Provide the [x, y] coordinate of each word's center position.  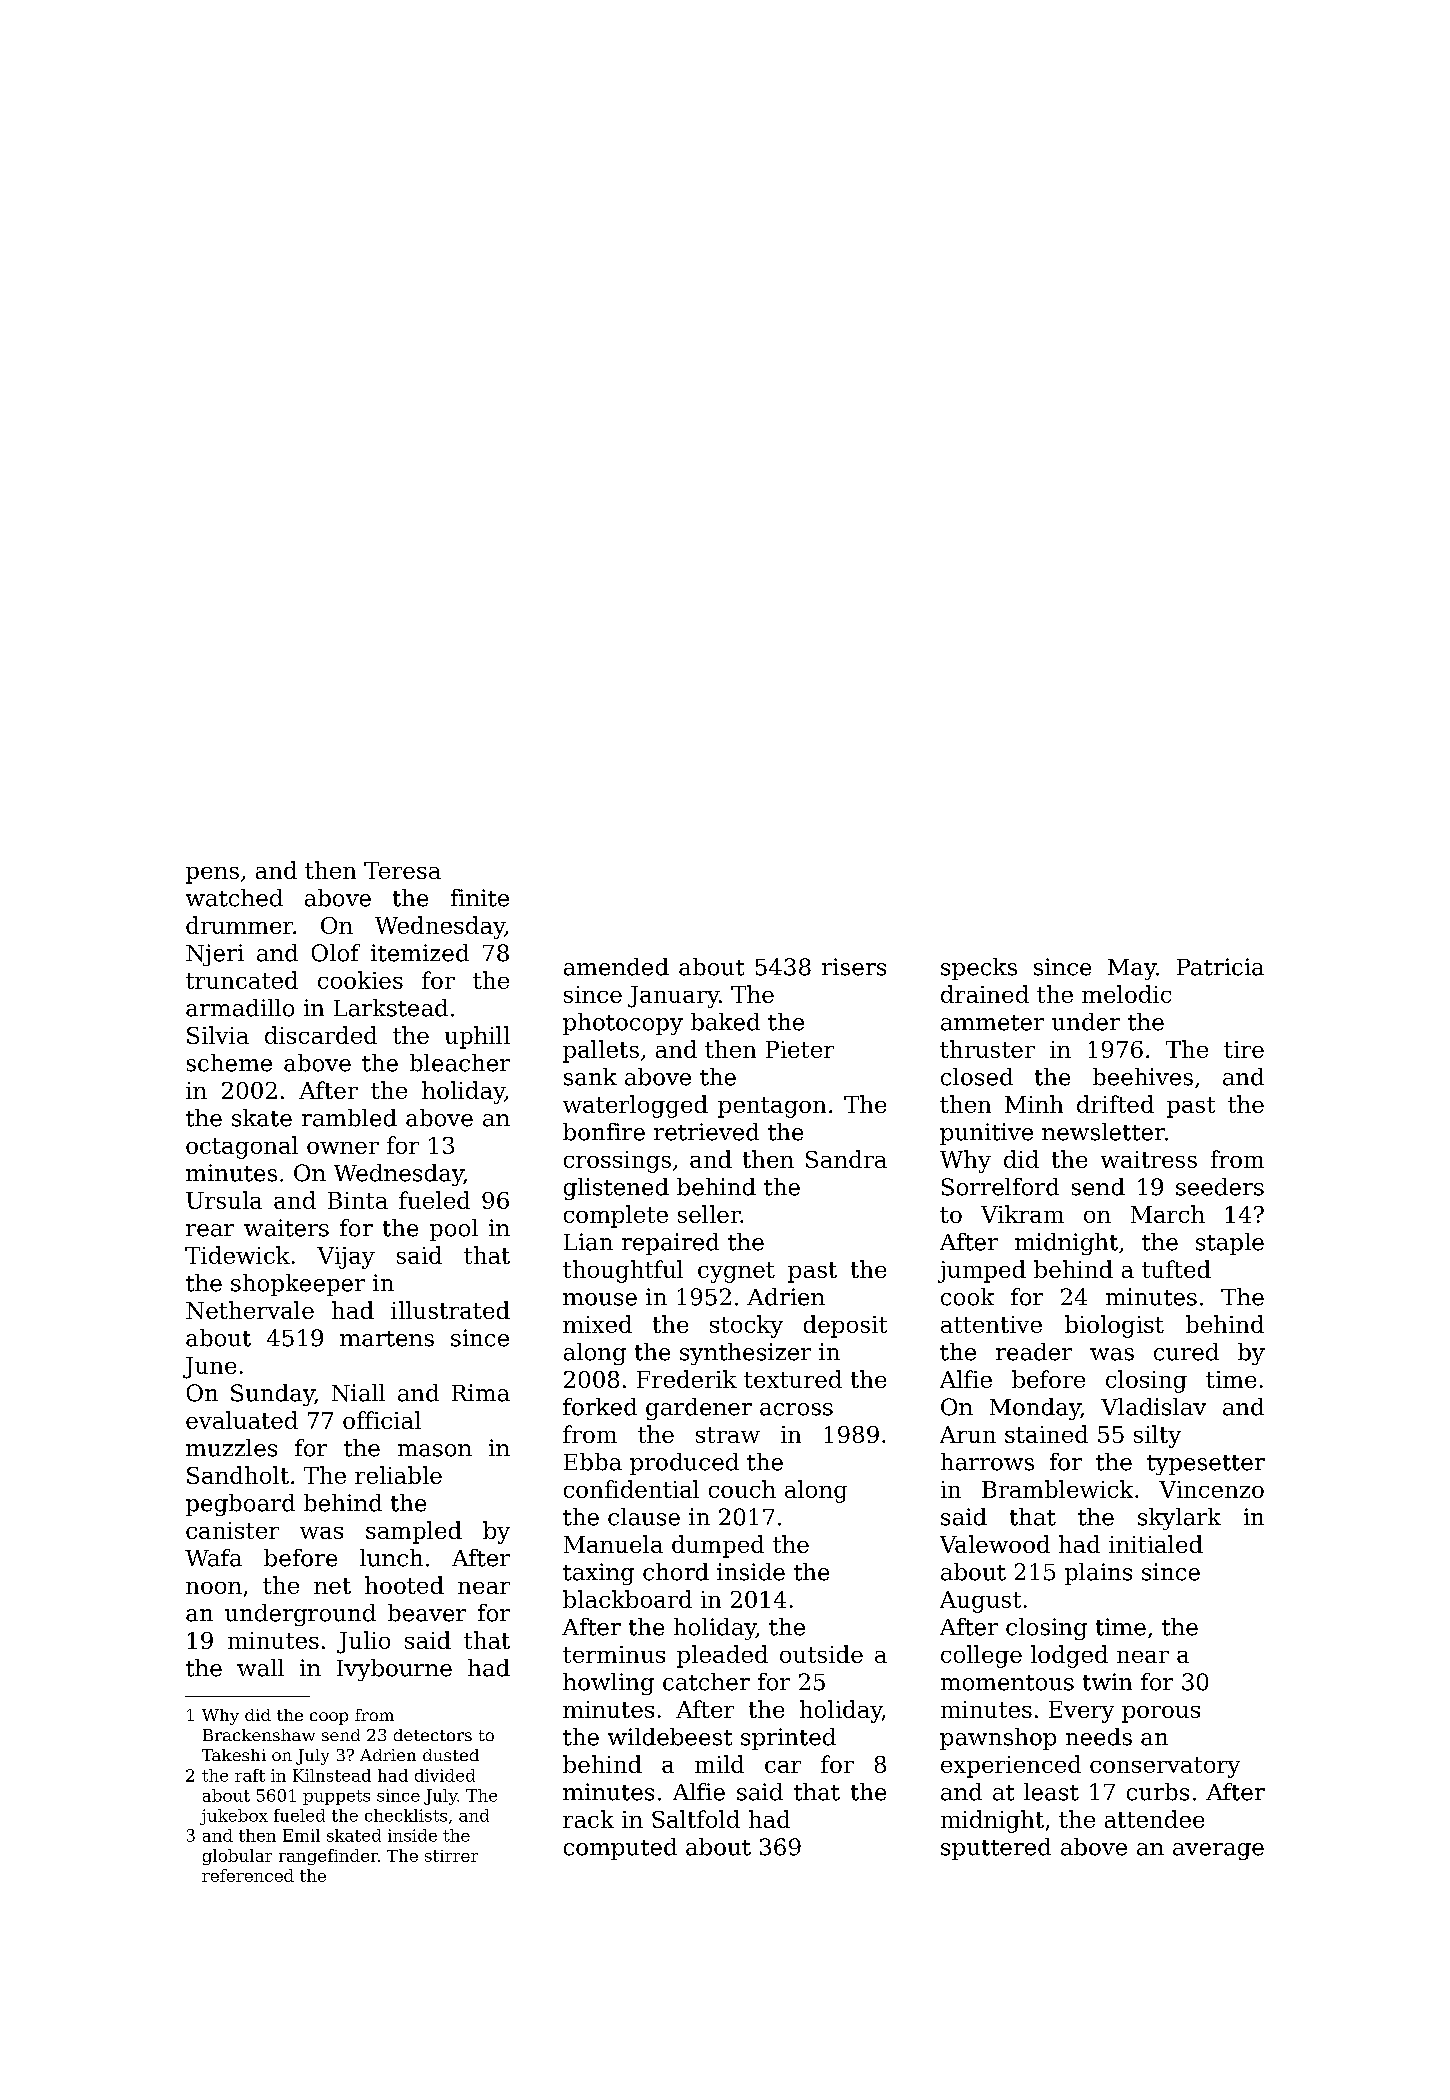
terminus [614, 1654]
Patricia [1220, 967]
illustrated [450, 1310]
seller [709, 1214]
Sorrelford [1000, 1187]
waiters [286, 1228]
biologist [1114, 1326]
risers [854, 967]
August [980, 1602]
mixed [597, 1324]
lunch [391, 1558]
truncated [242, 980]
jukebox [234, 1817]
